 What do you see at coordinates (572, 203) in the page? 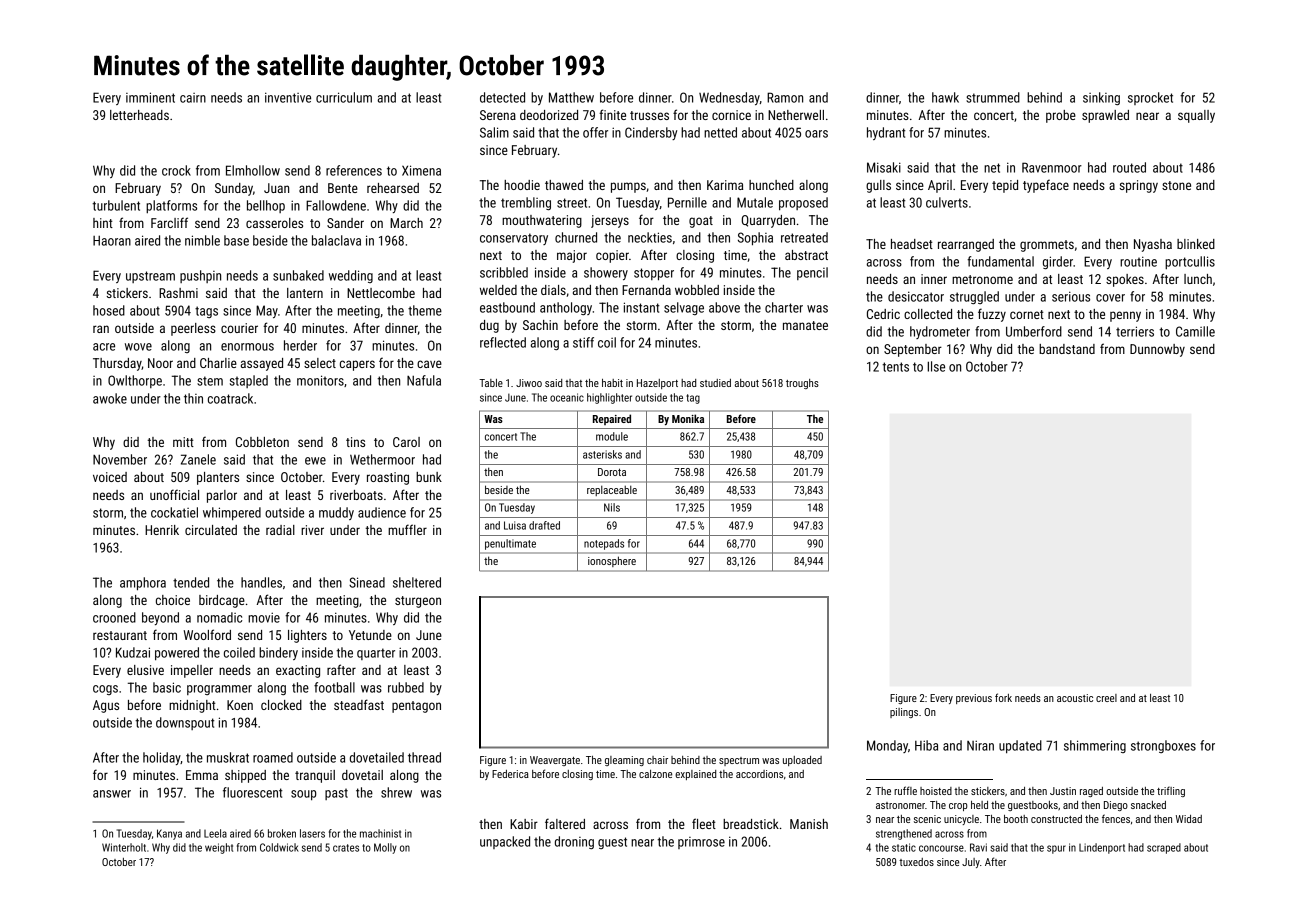
I see `street` at bounding box center [572, 203].
